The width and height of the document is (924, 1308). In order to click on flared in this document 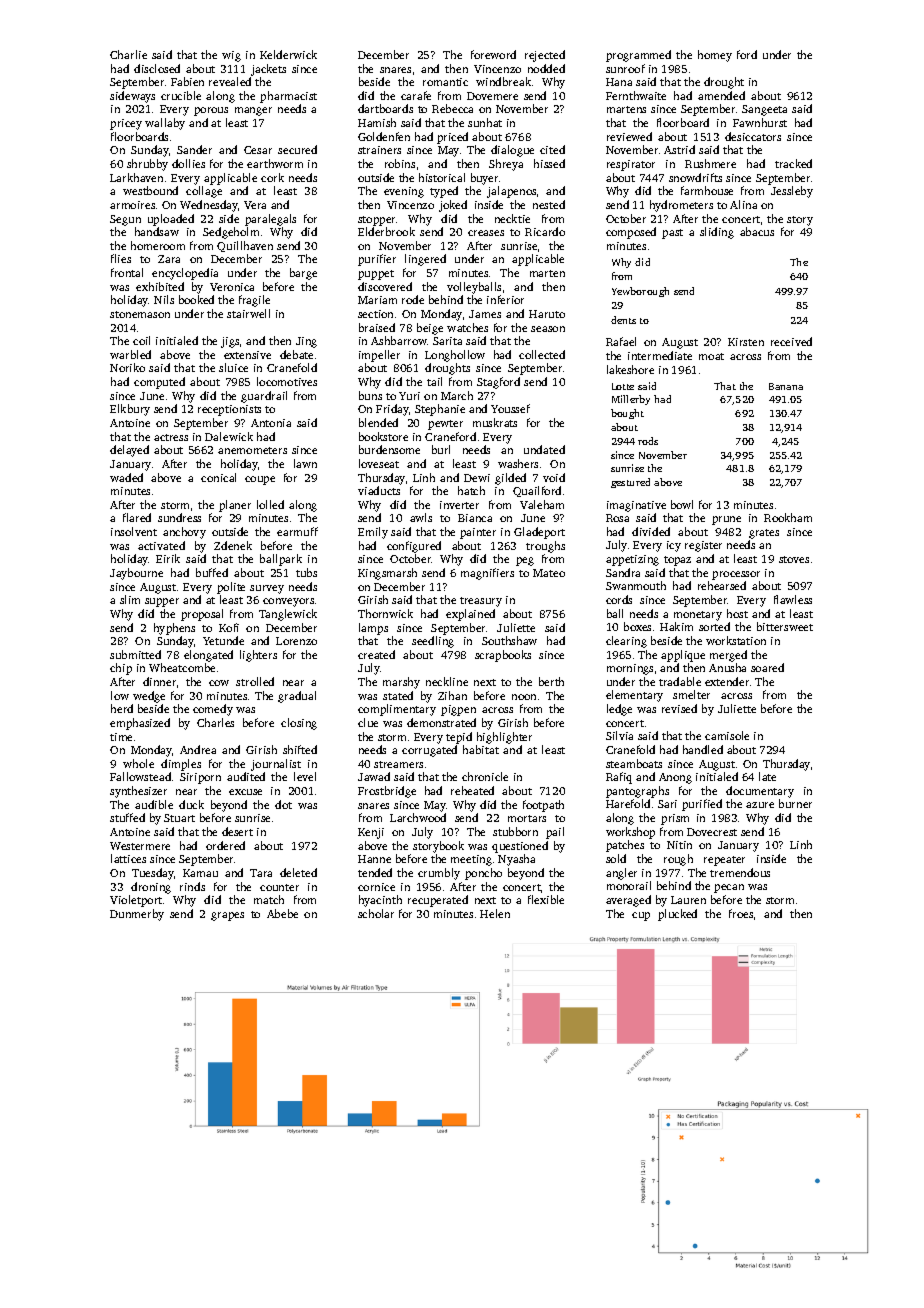, I will do `click(137, 517)`.
